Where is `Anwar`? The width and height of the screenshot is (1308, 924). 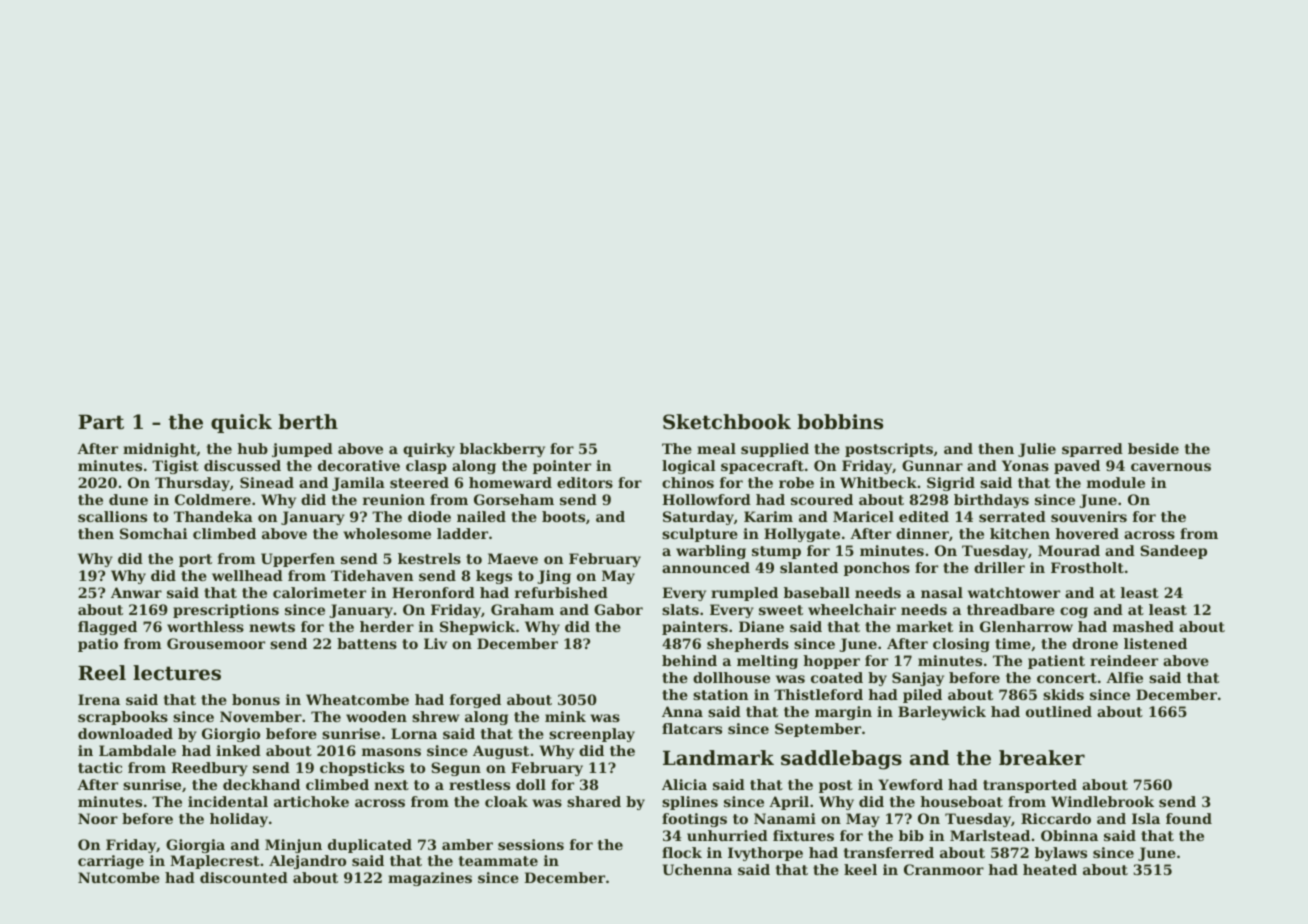 Anwar is located at coordinates (136, 592).
